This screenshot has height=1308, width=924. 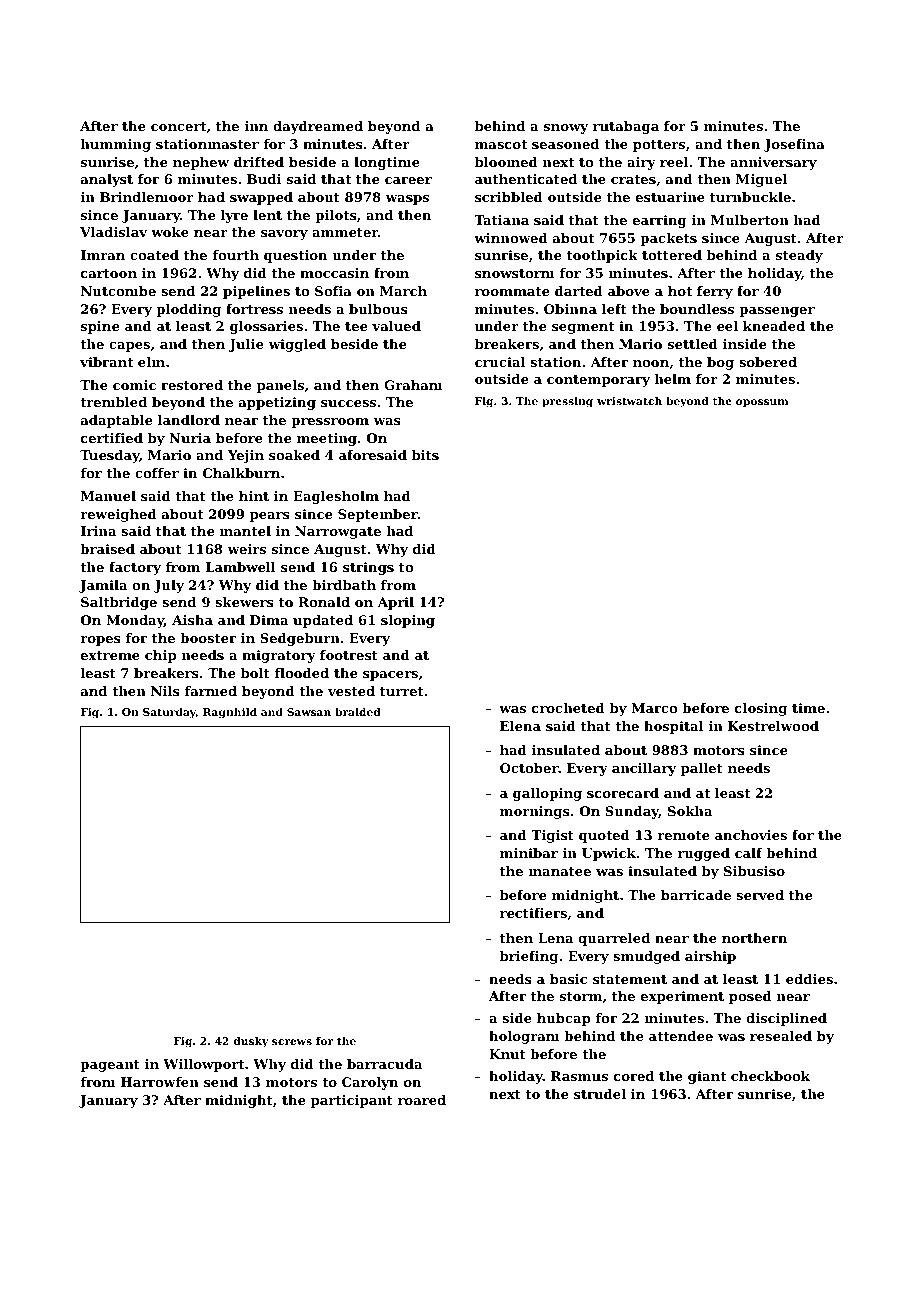 What do you see at coordinates (774, 326) in the screenshot?
I see `kneaded` at bounding box center [774, 326].
